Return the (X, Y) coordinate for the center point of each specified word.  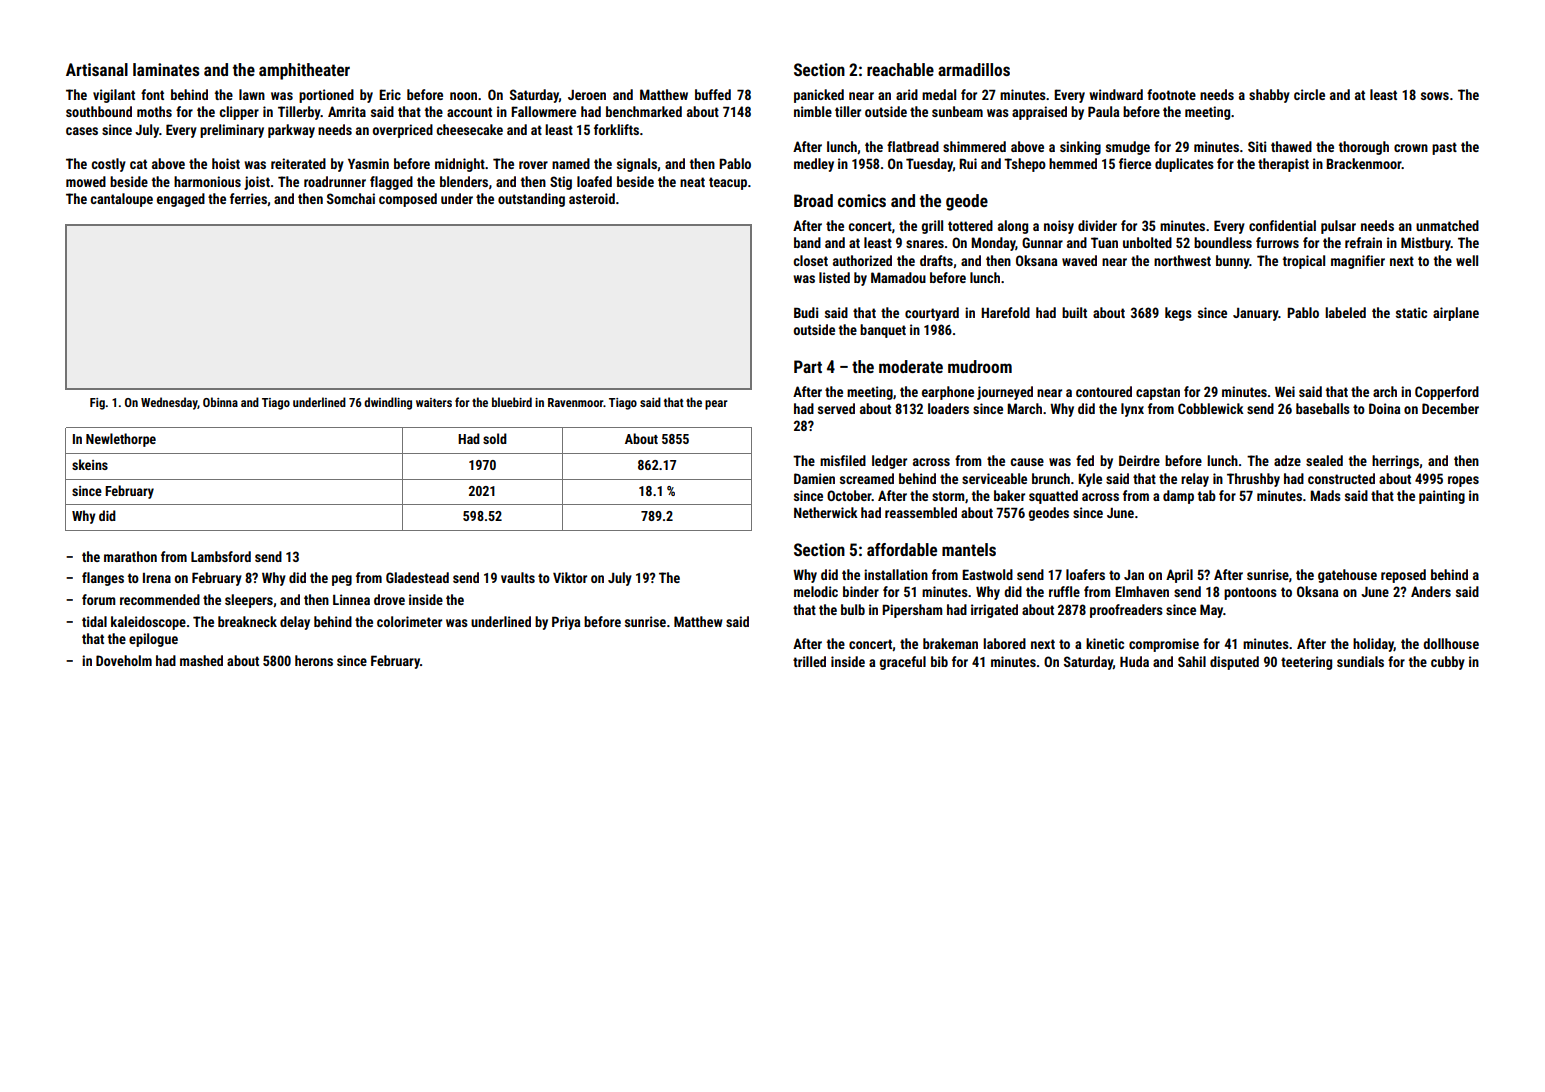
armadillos (974, 69)
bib (939, 661)
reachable (900, 69)
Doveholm (124, 660)
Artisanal (97, 69)
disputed (1234, 663)
